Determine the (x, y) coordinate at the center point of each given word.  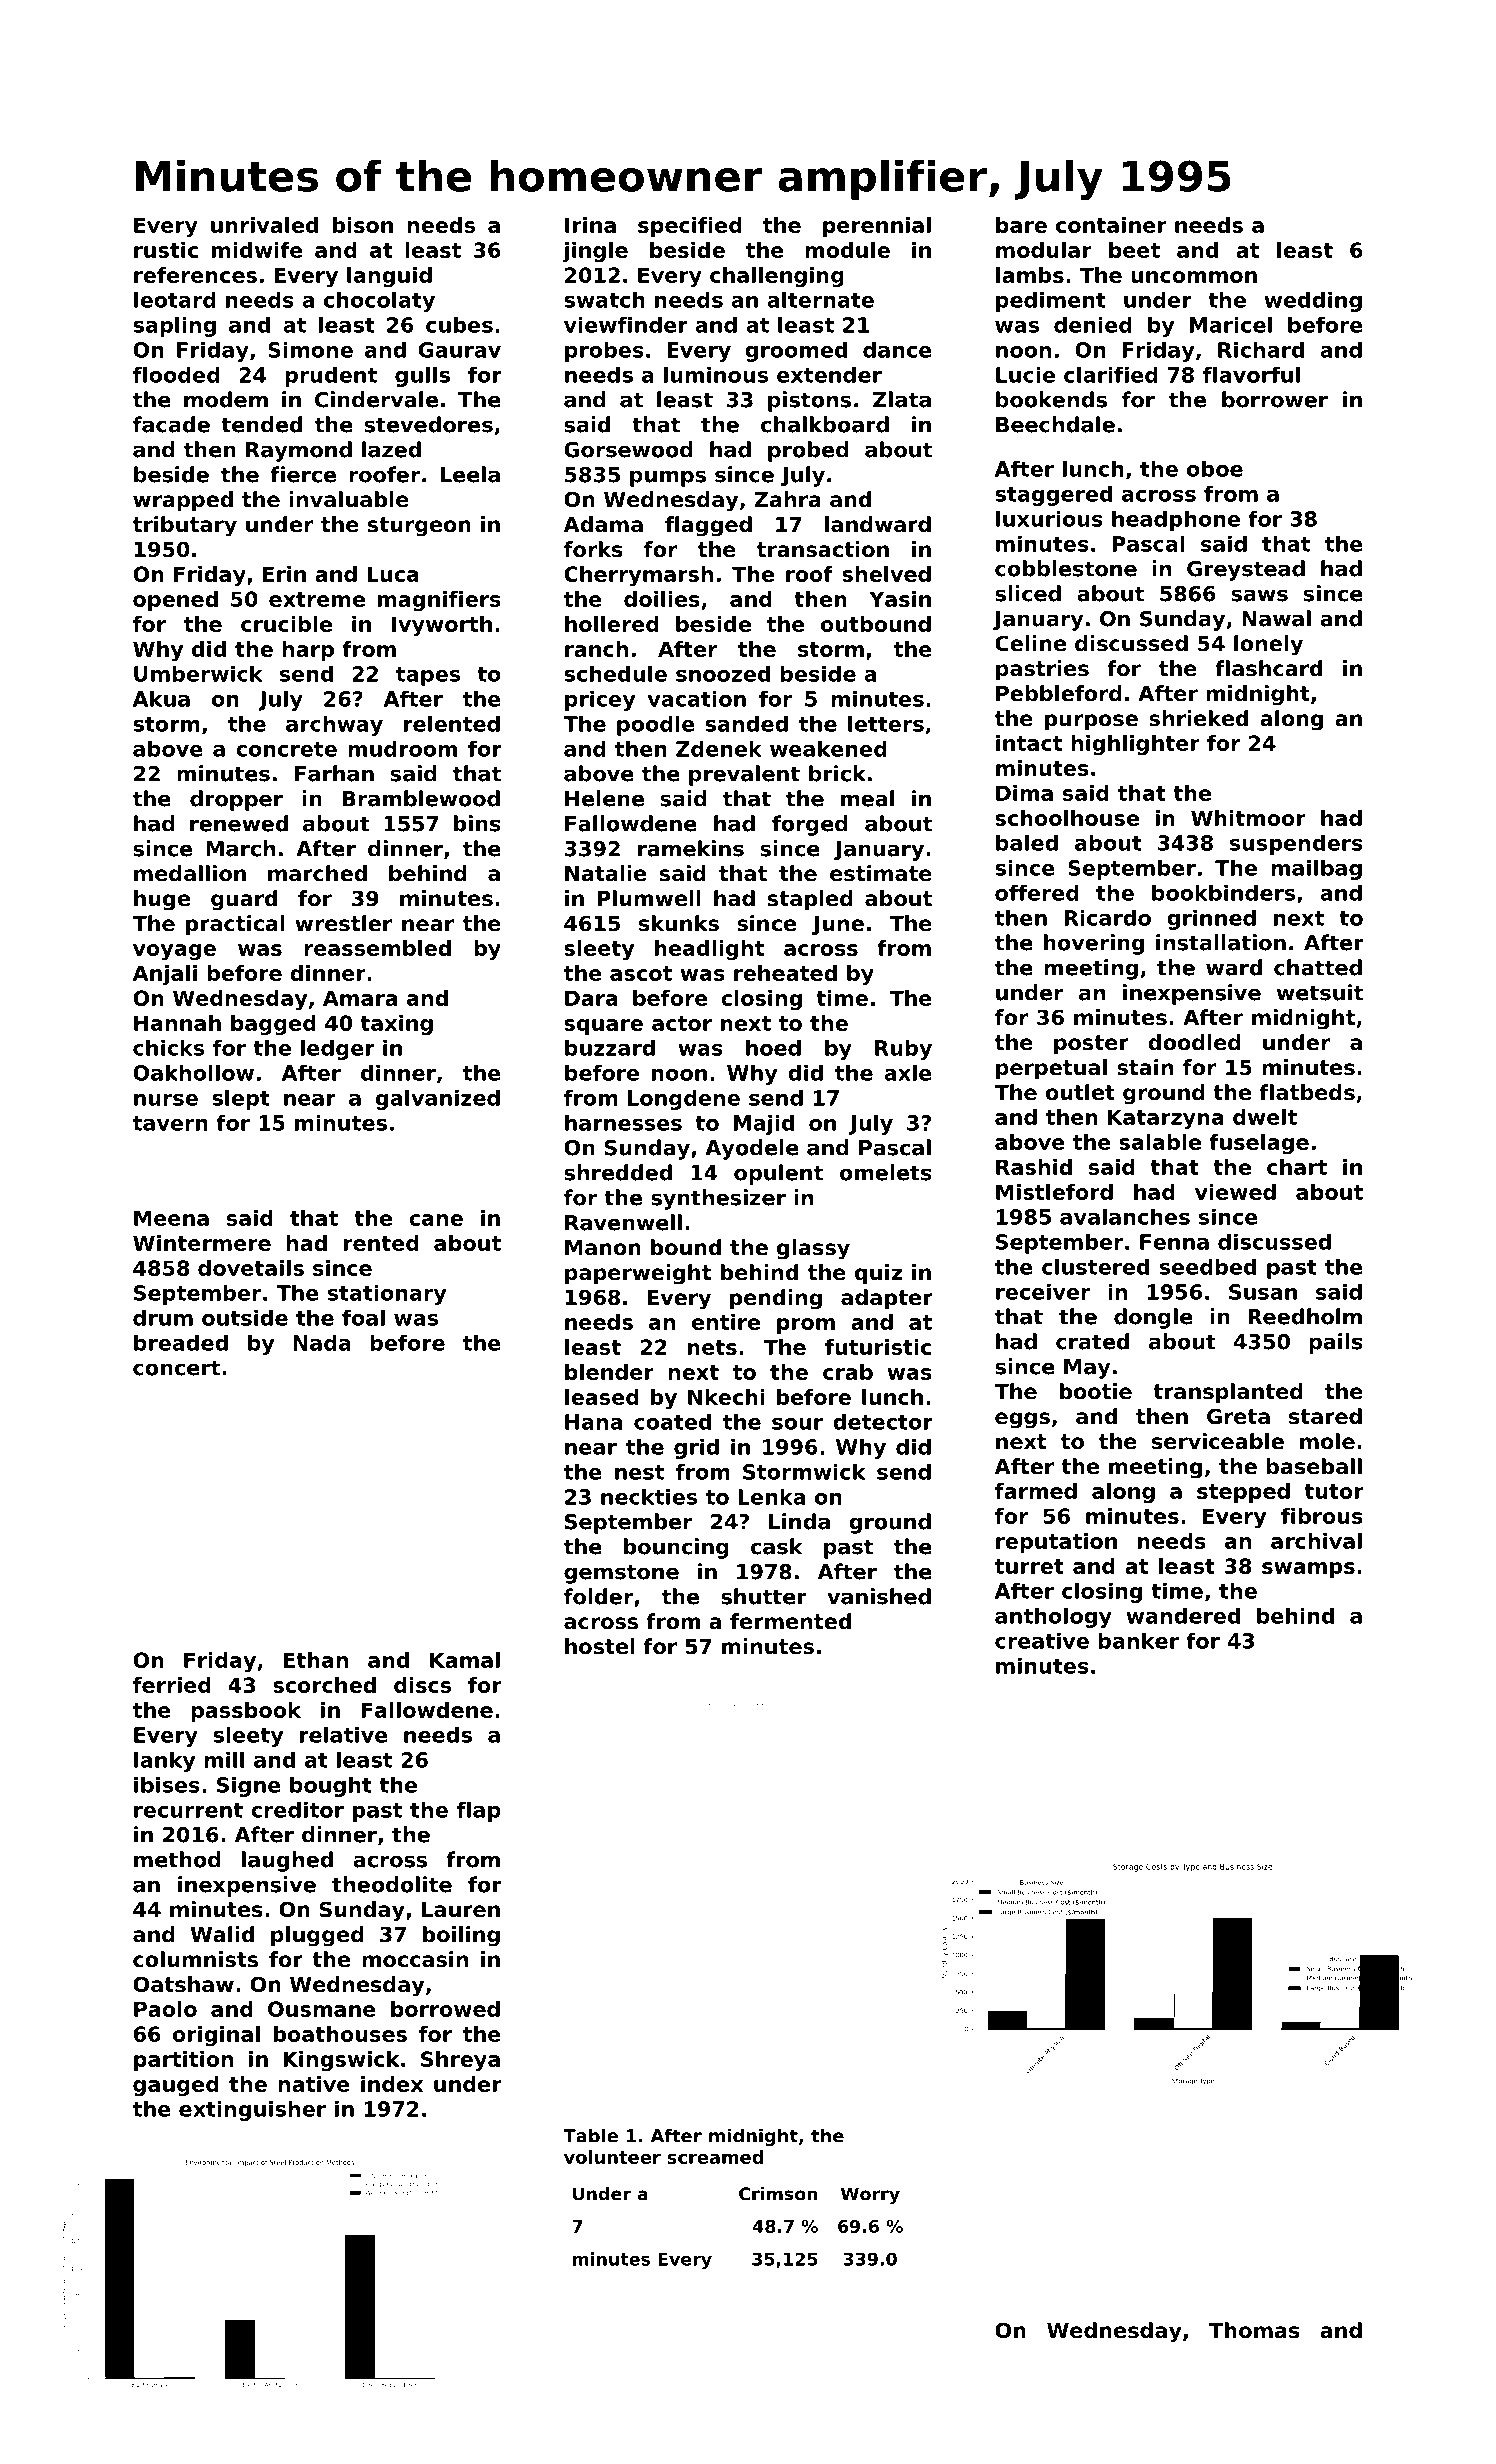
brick (837, 773)
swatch (604, 299)
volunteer (612, 2157)
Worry (870, 2195)
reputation (1056, 1543)
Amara (360, 998)
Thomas (1254, 2330)
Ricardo (1108, 917)
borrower (1275, 399)
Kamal (465, 1660)
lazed (391, 449)
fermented (790, 1621)
